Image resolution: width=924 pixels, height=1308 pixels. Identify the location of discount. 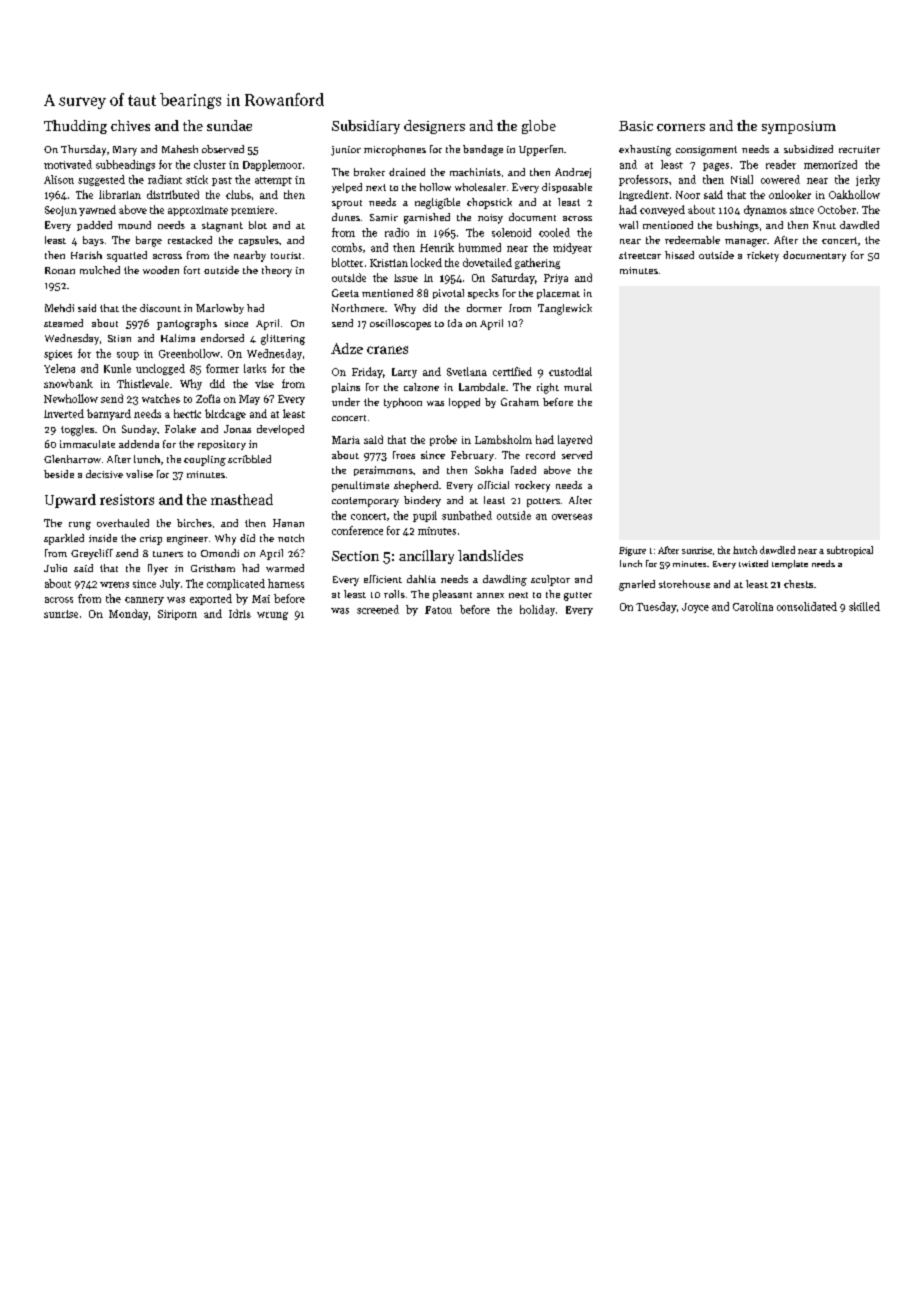
(160, 308).
